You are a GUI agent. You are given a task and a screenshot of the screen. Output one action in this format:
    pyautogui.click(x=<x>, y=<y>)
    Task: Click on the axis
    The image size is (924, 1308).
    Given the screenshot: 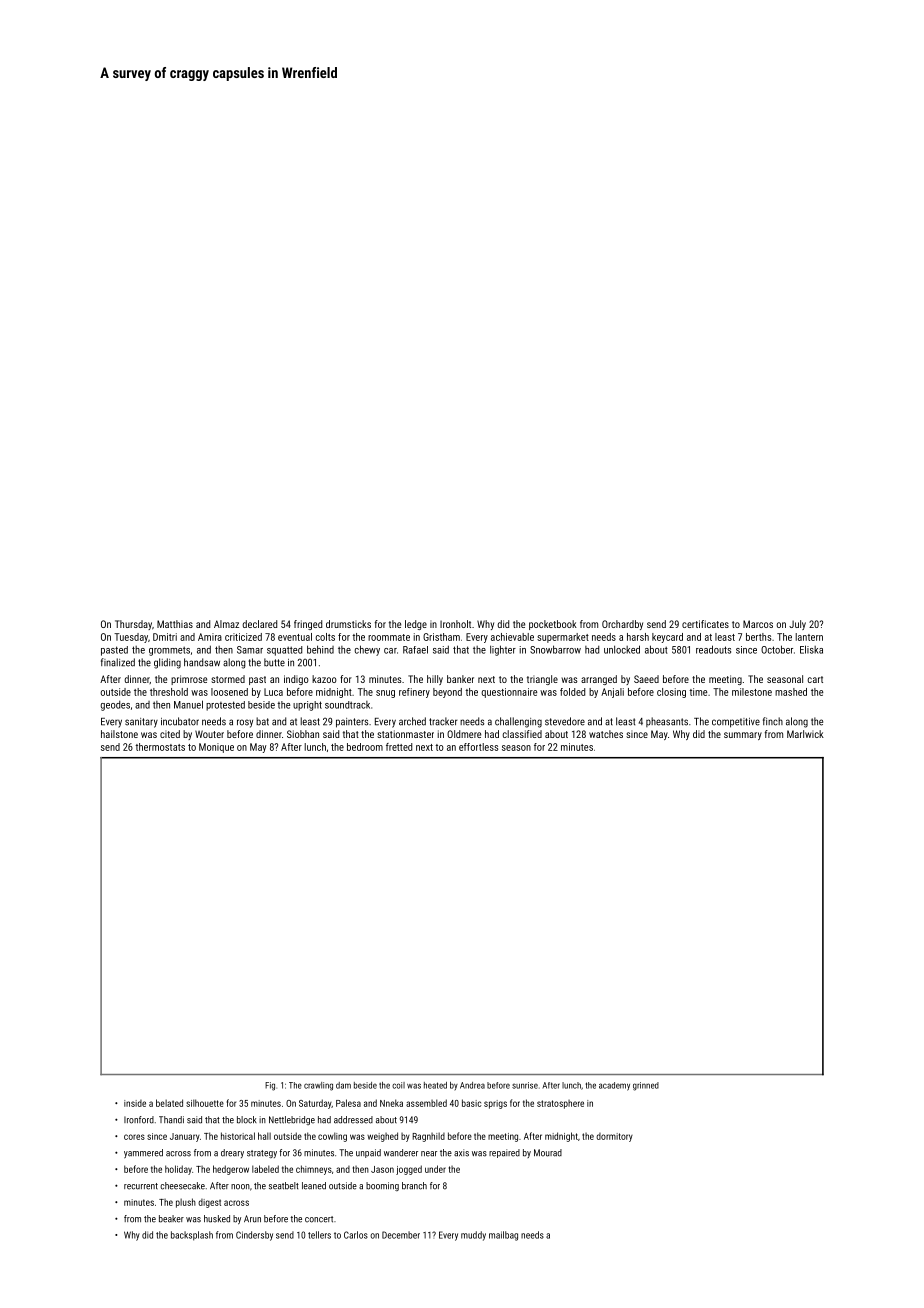 What is the action you would take?
    pyautogui.click(x=461, y=1153)
